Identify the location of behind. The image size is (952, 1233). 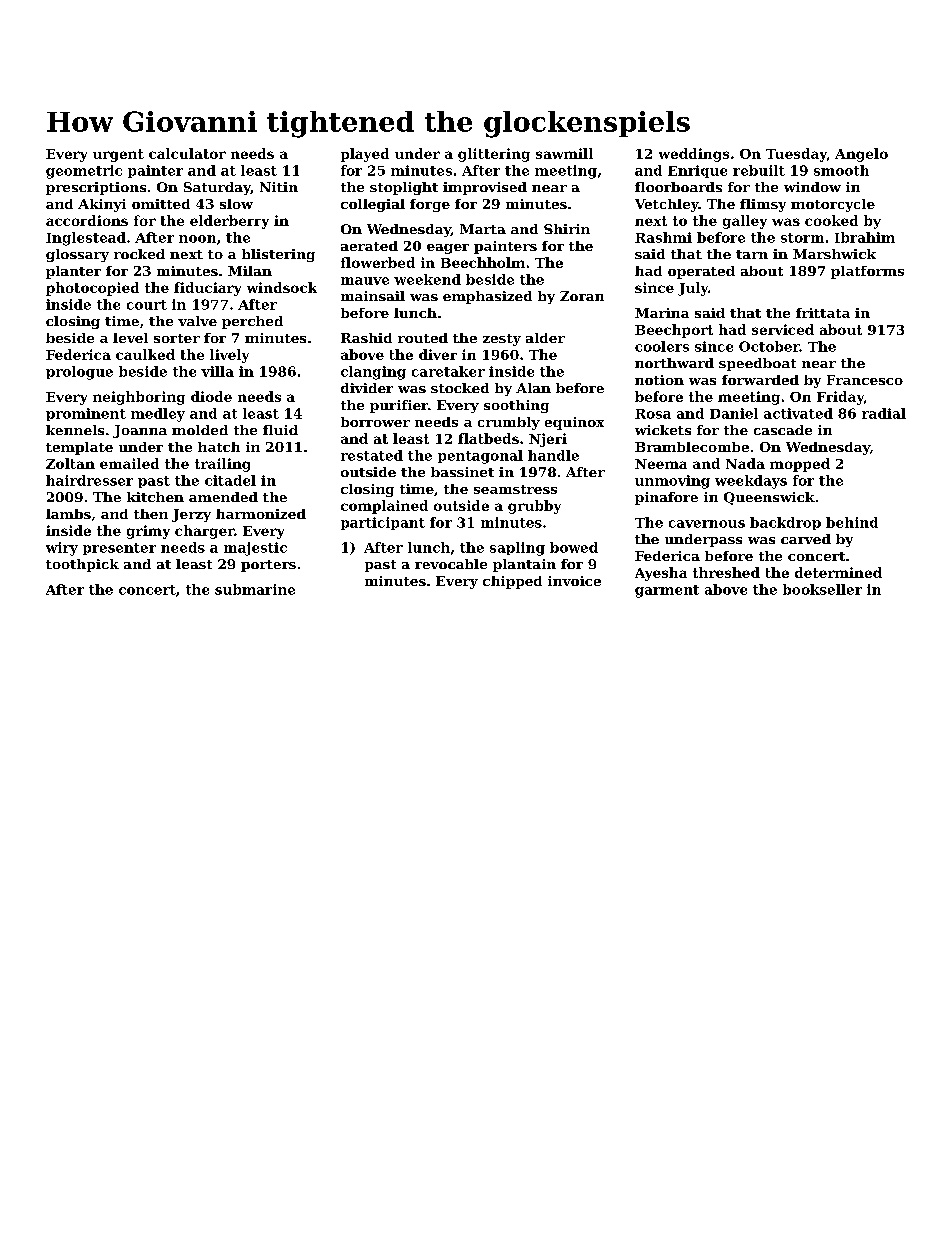
(852, 522).
